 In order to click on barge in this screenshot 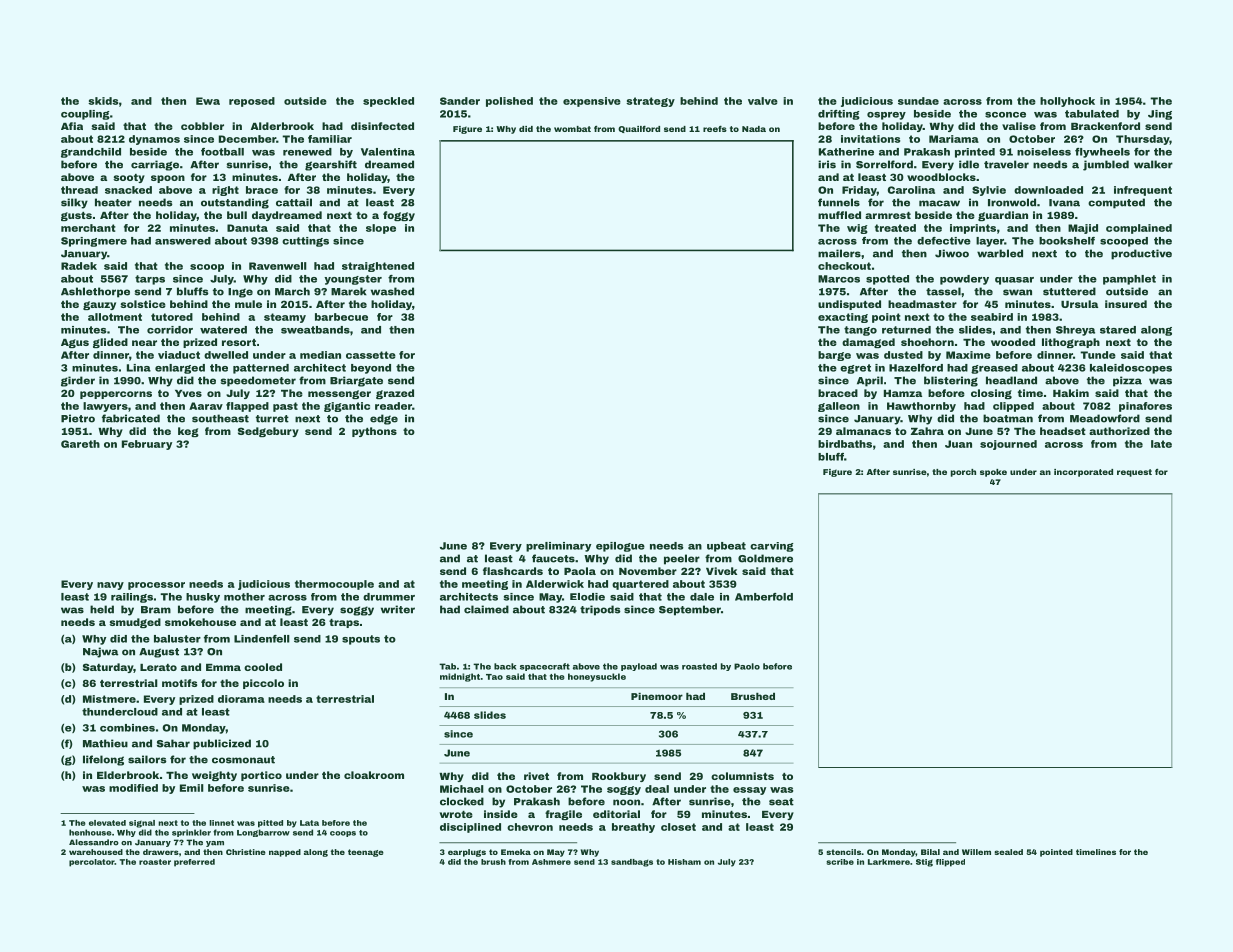, I will do `click(834, 356)`.
